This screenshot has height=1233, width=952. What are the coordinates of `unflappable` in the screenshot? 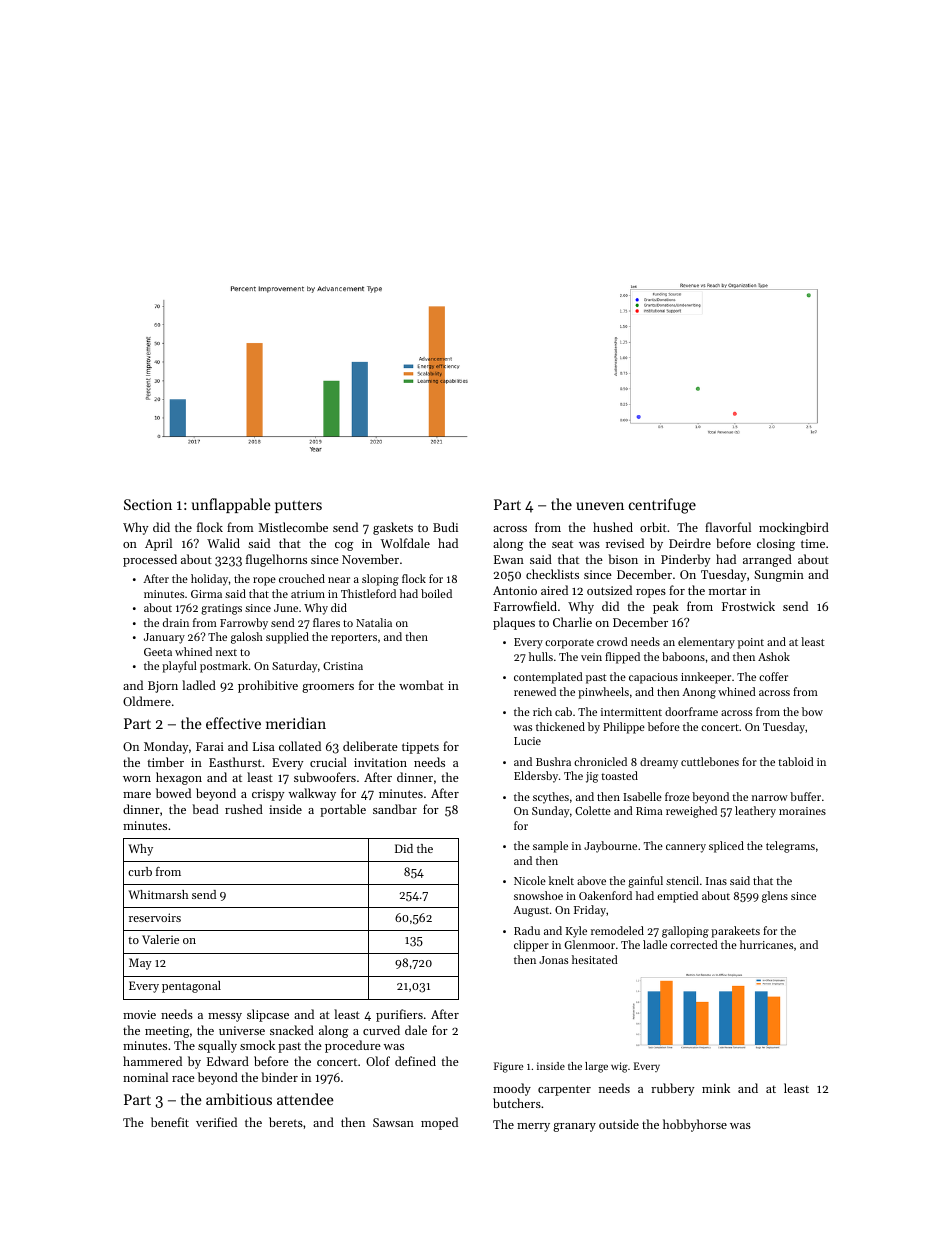 It's located at (231, 505).
